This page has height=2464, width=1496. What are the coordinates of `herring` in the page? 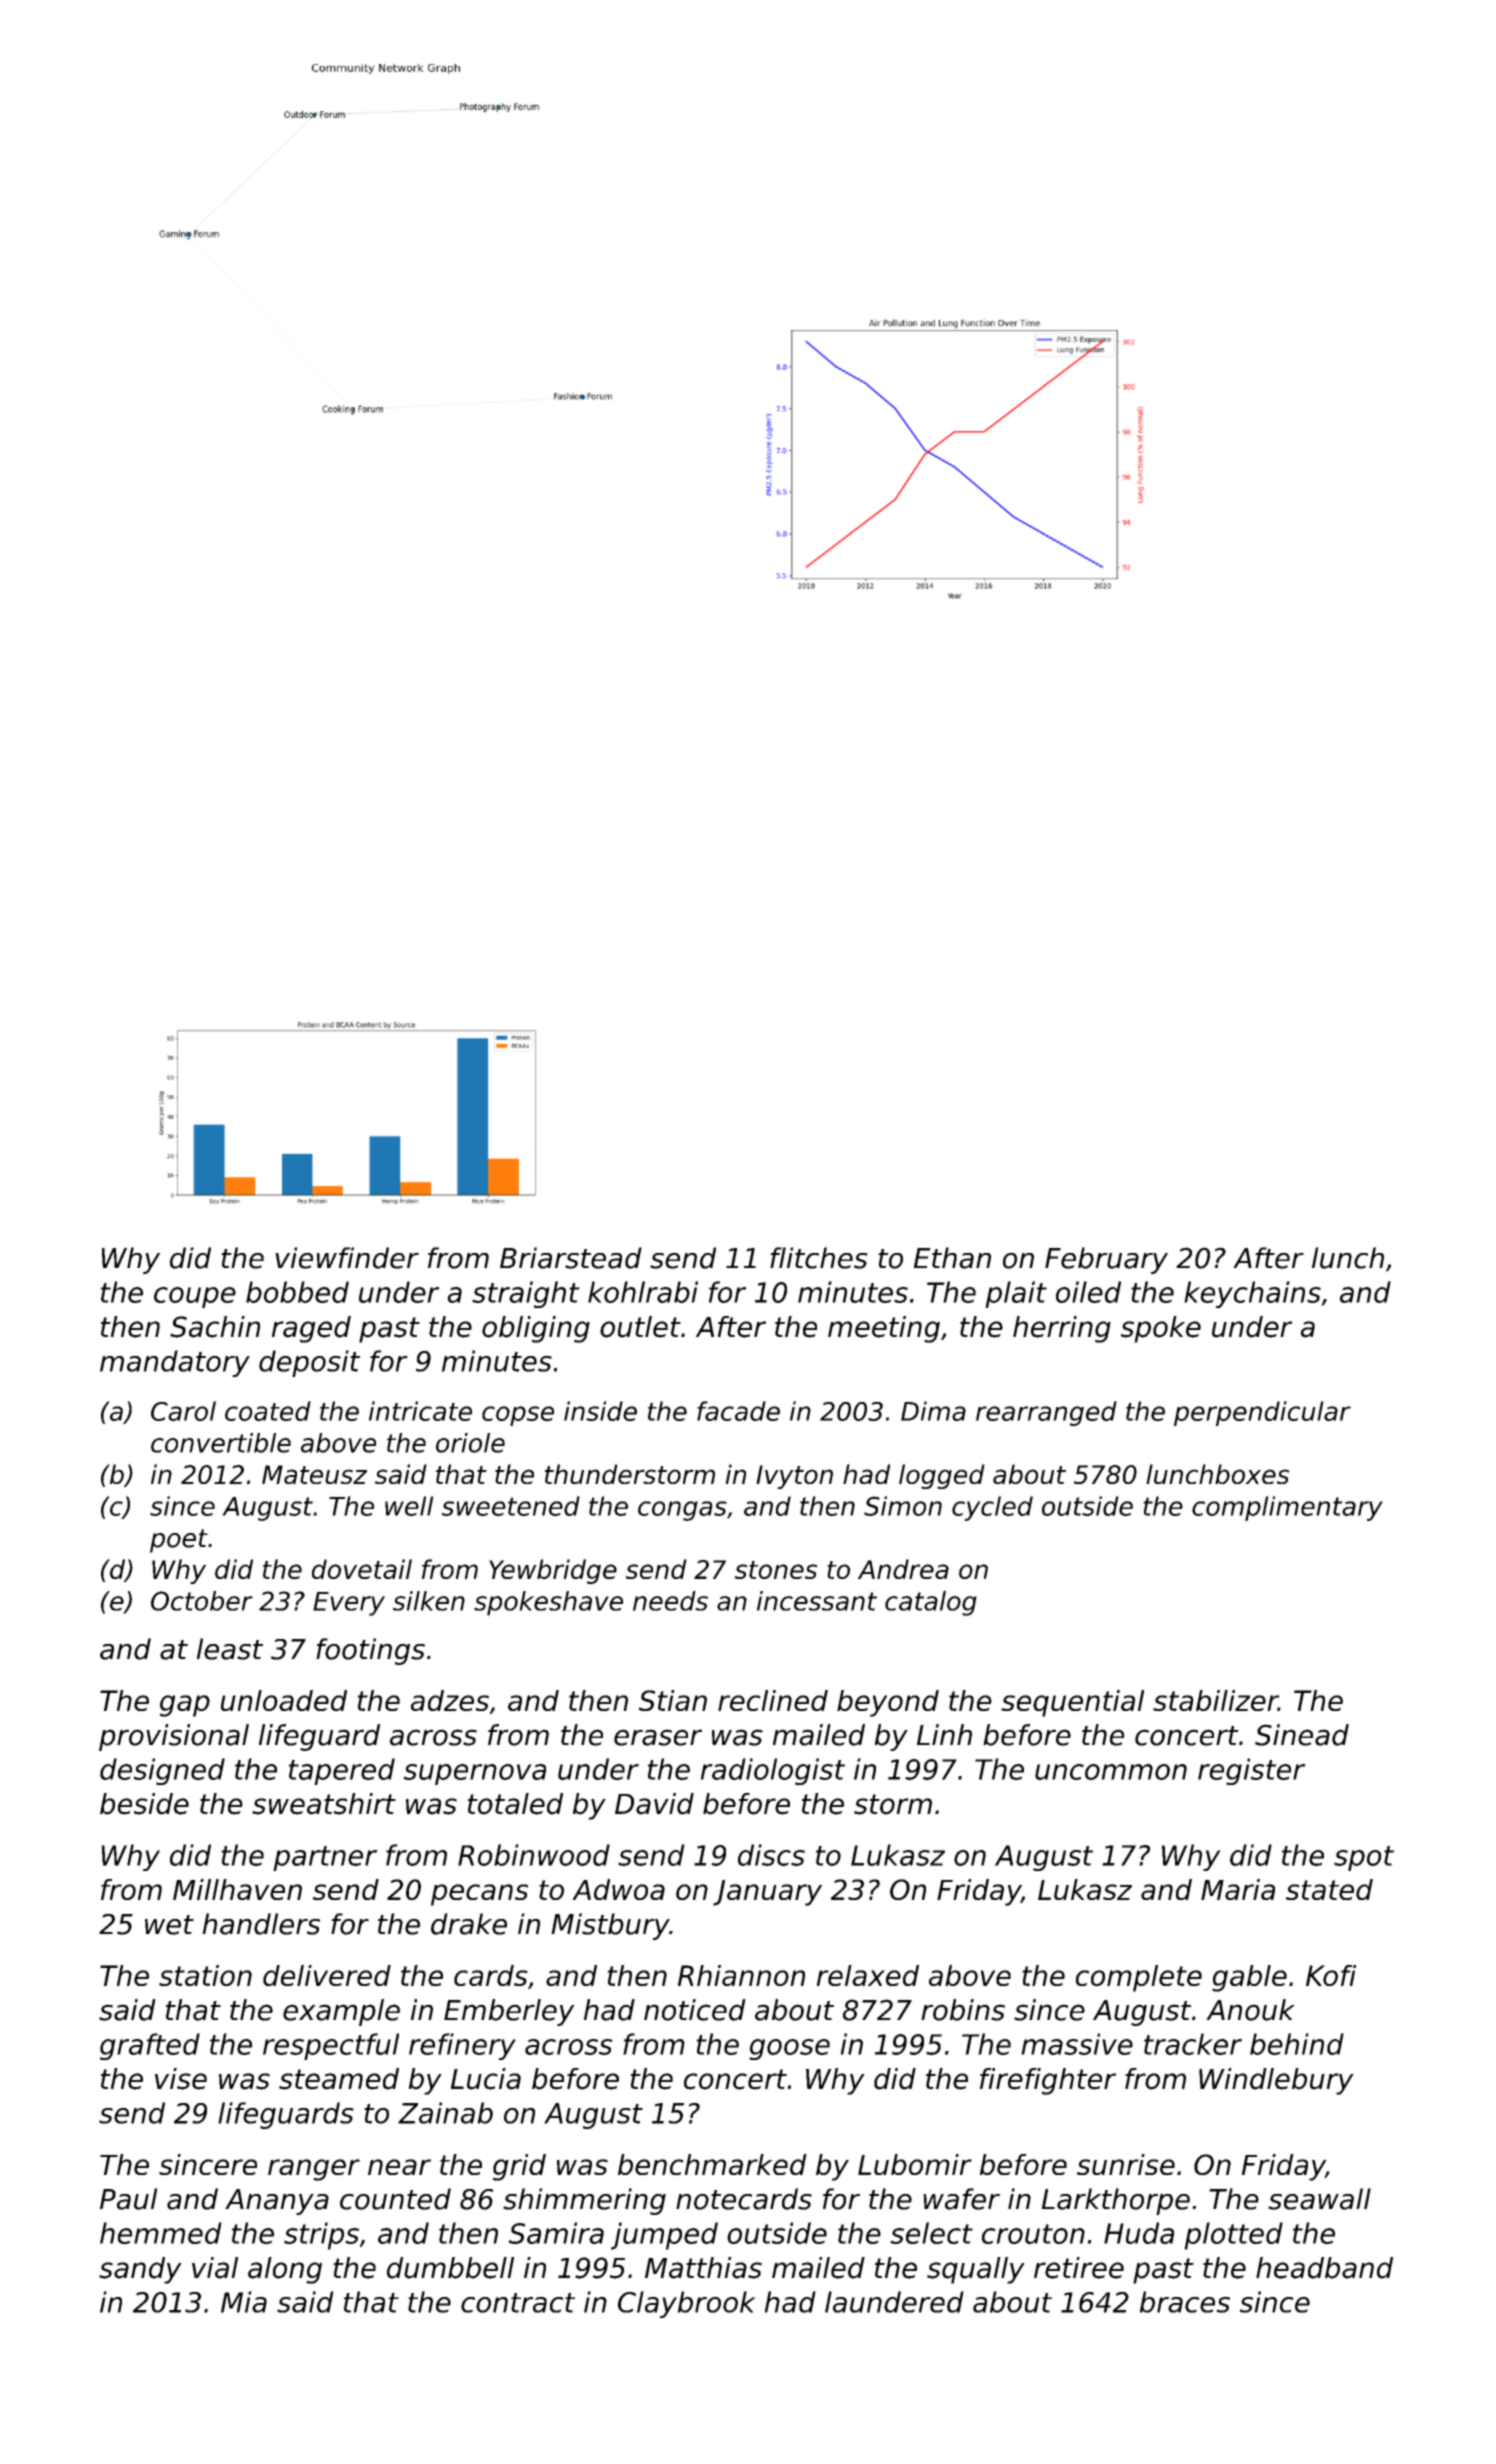 It's located at (1062, 1329).
